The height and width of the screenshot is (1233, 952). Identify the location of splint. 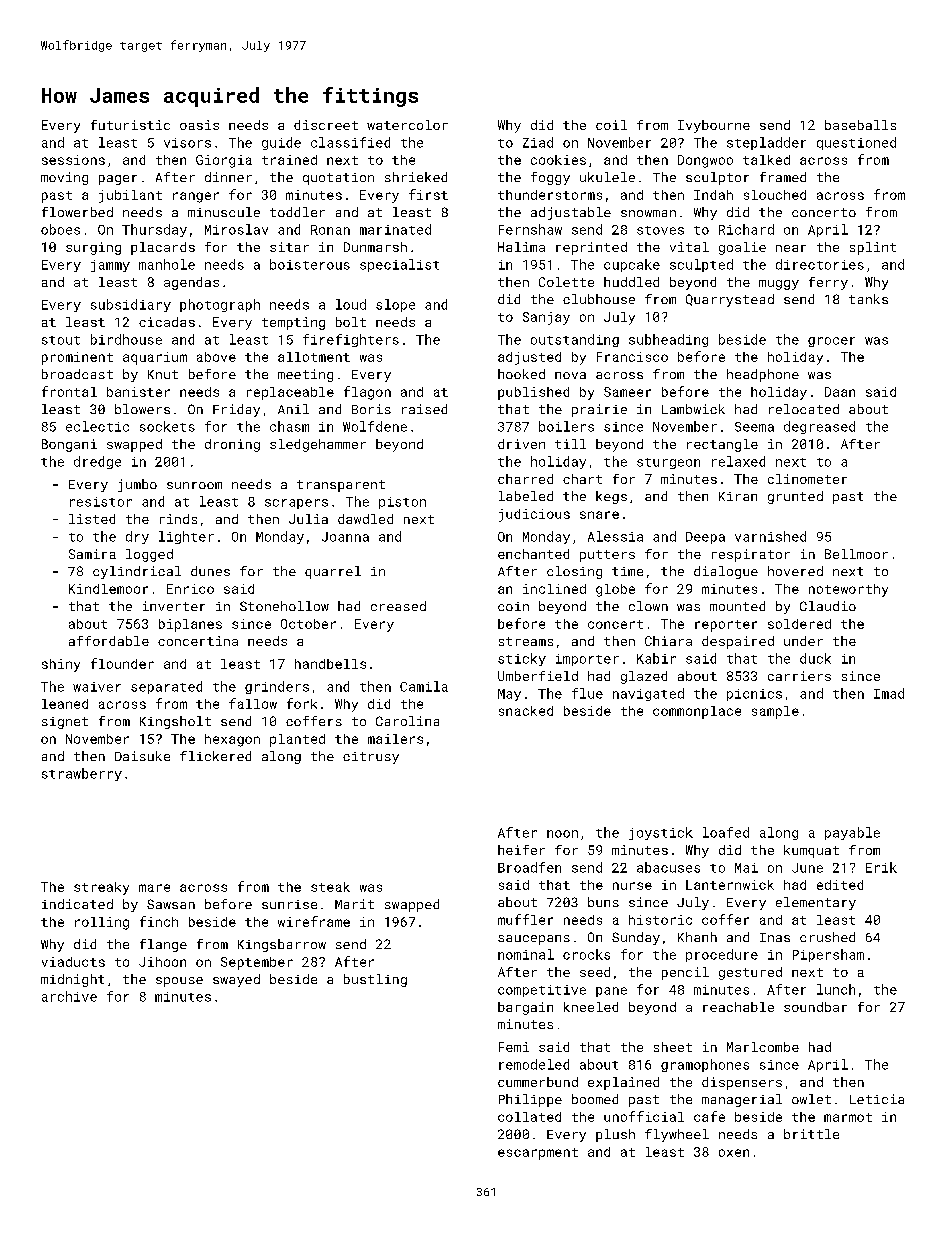
(873, 248).
